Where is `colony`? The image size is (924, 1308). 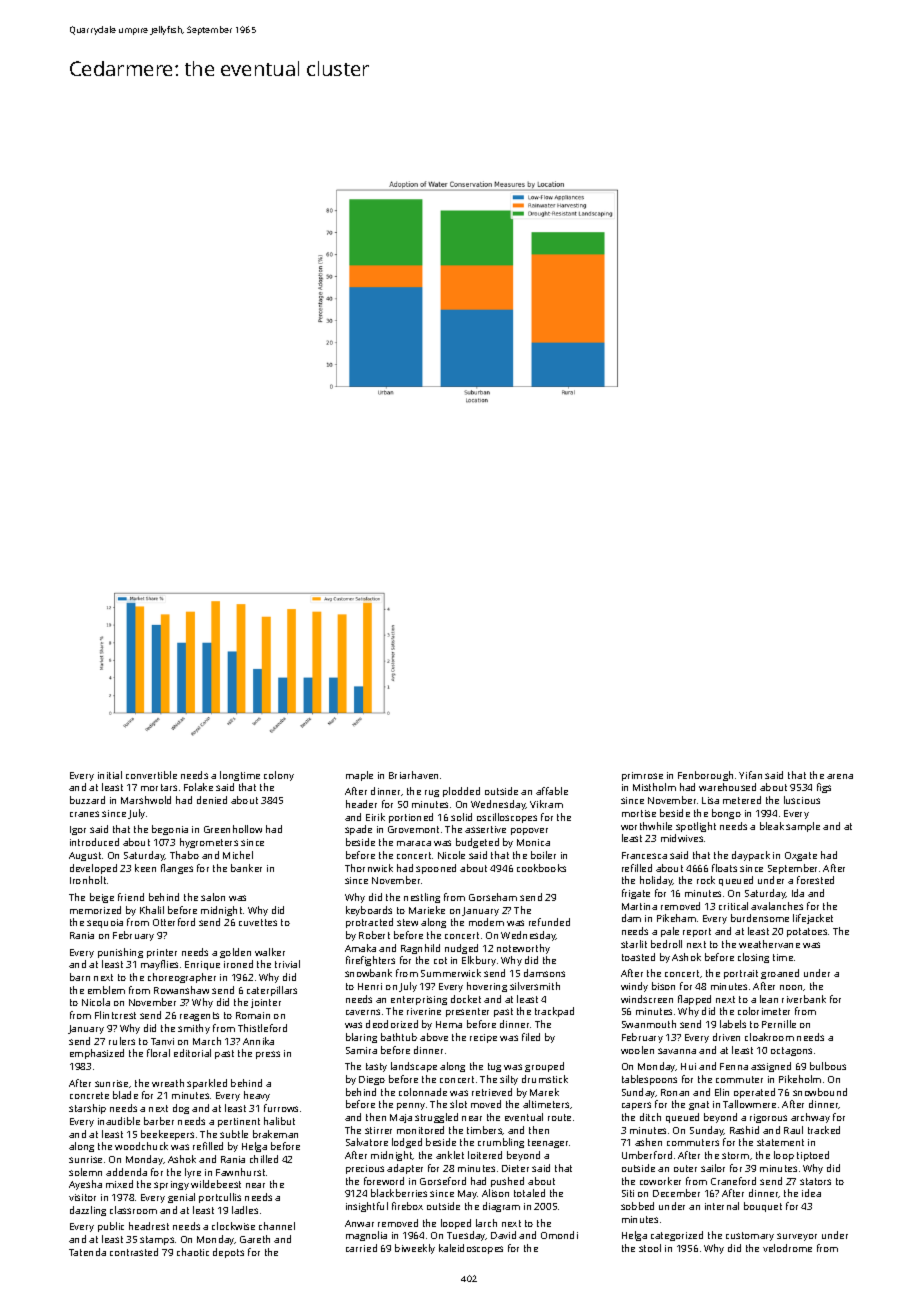 colony is located at coordinates (279, 776).
